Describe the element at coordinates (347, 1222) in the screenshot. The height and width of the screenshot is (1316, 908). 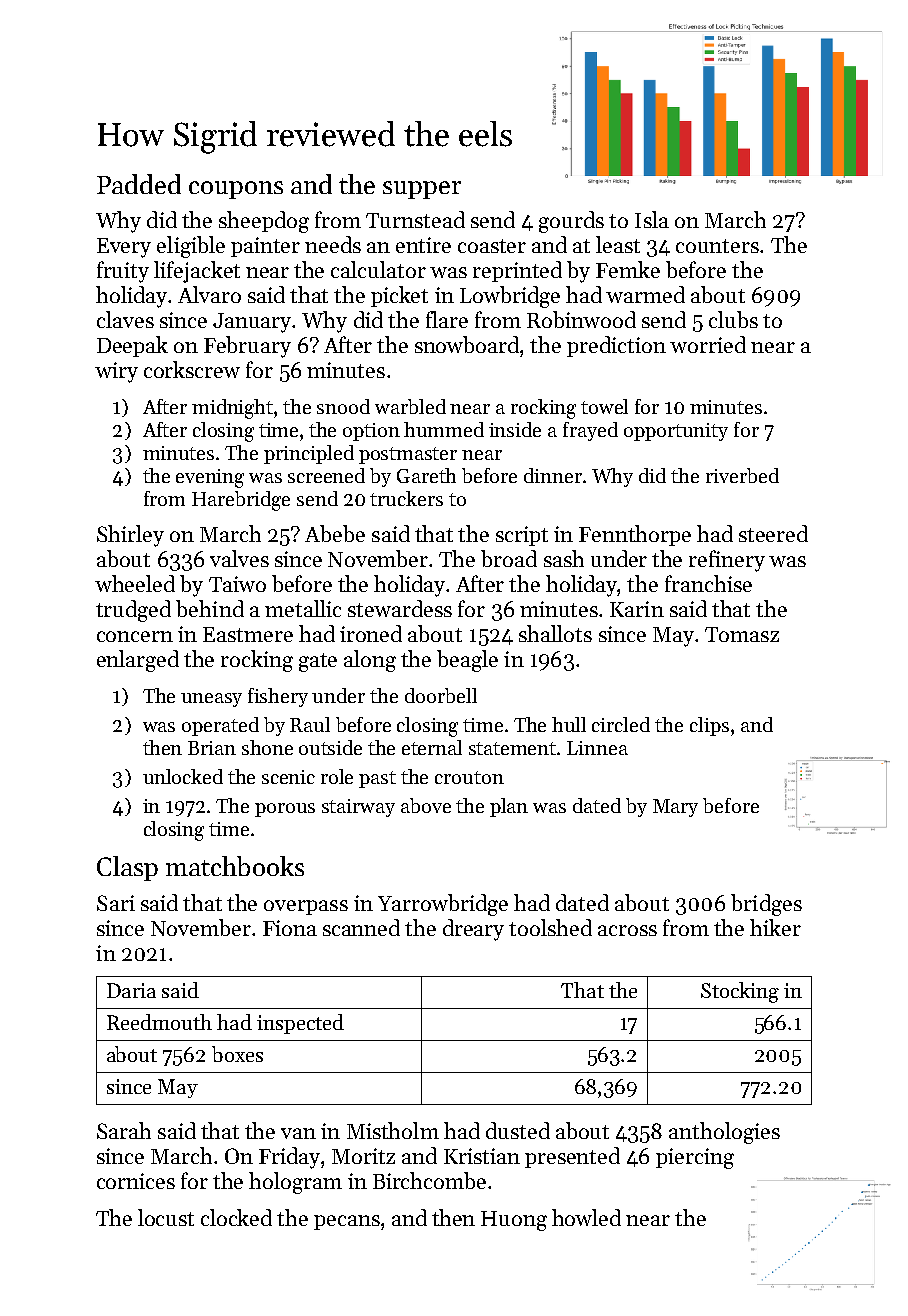
I see `pecans` at that location.
